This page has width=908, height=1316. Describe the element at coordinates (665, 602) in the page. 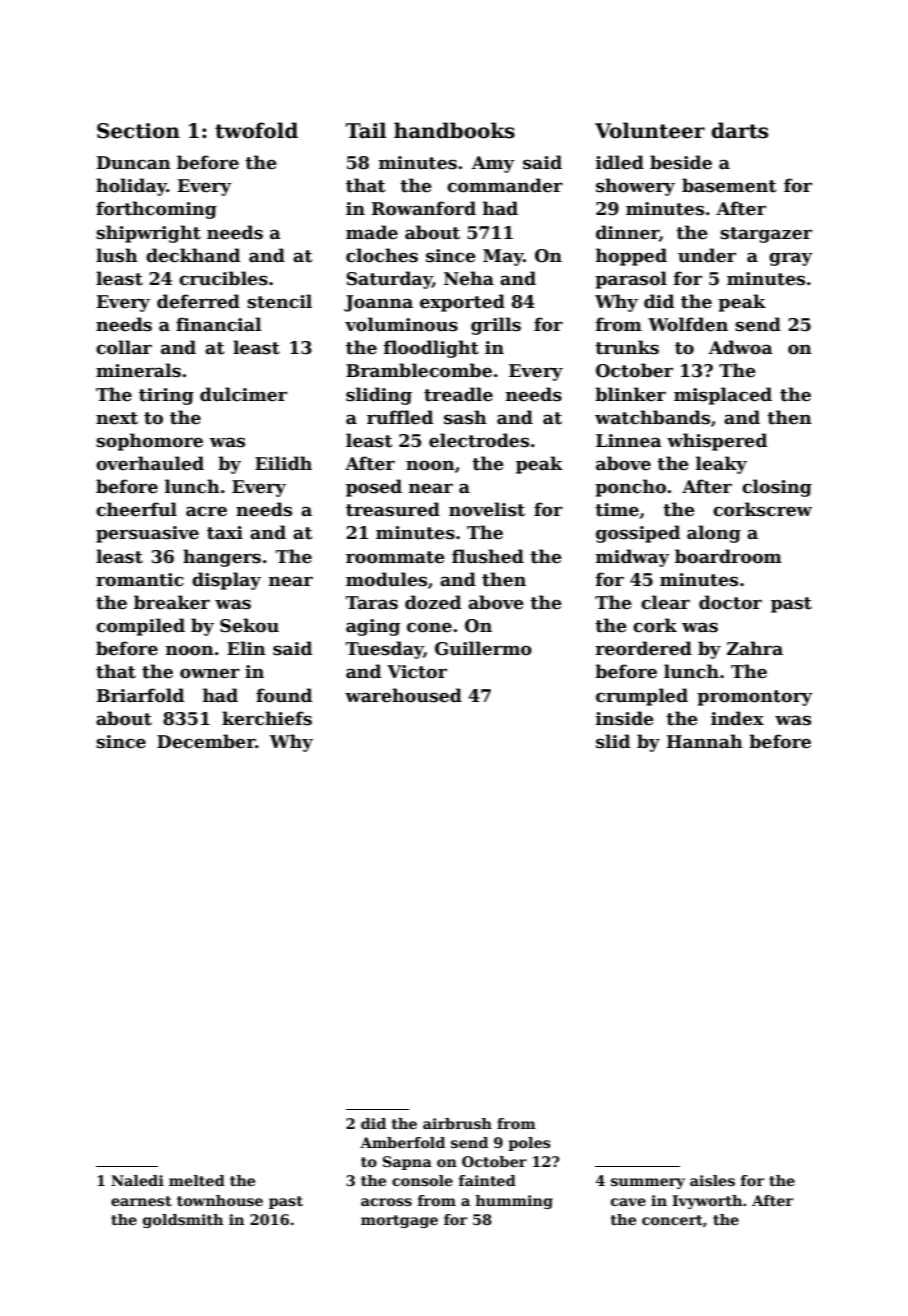

I see `clear` at that location.
